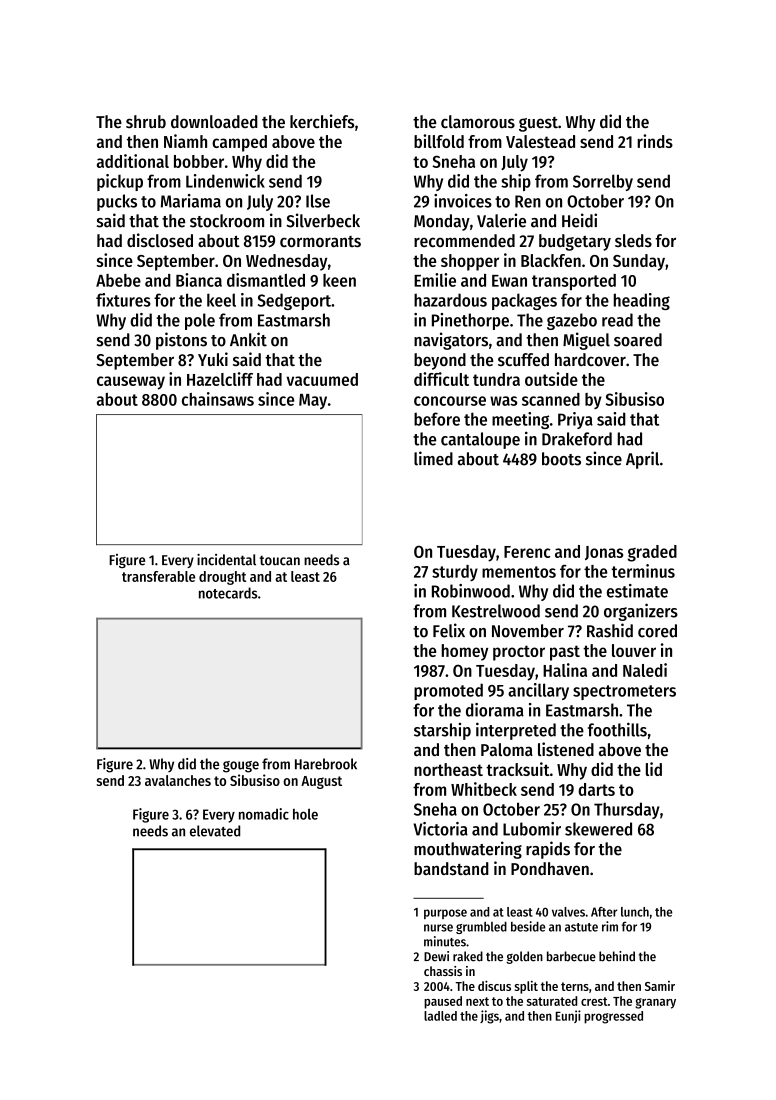 The width and height of the image is (776, 1100). What do you see at coordinates (642, 460) in the image?
I see `April` at bounding box center [642, 460].
